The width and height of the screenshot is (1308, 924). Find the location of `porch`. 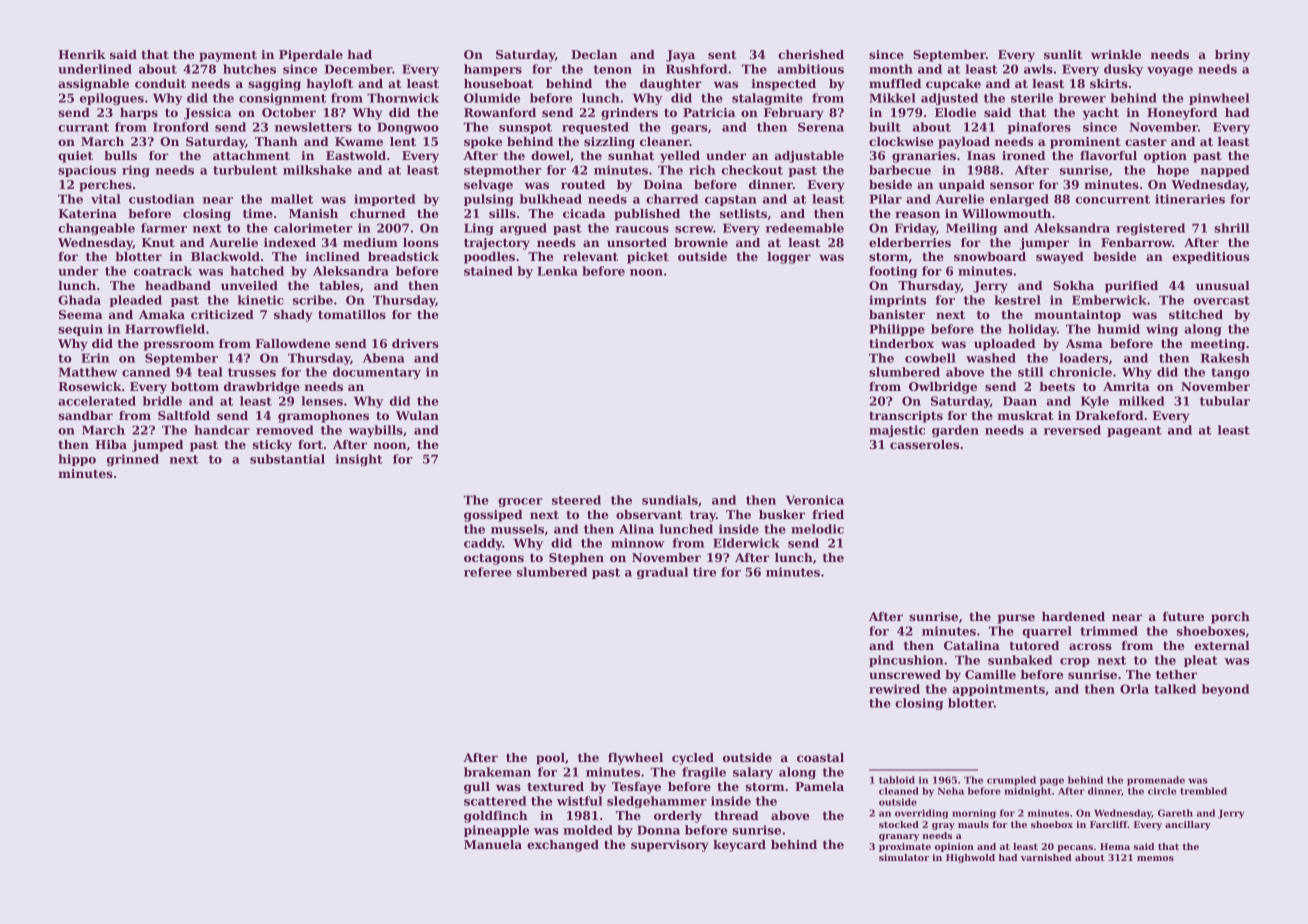

porch is located at coordinates (1230, 618).
